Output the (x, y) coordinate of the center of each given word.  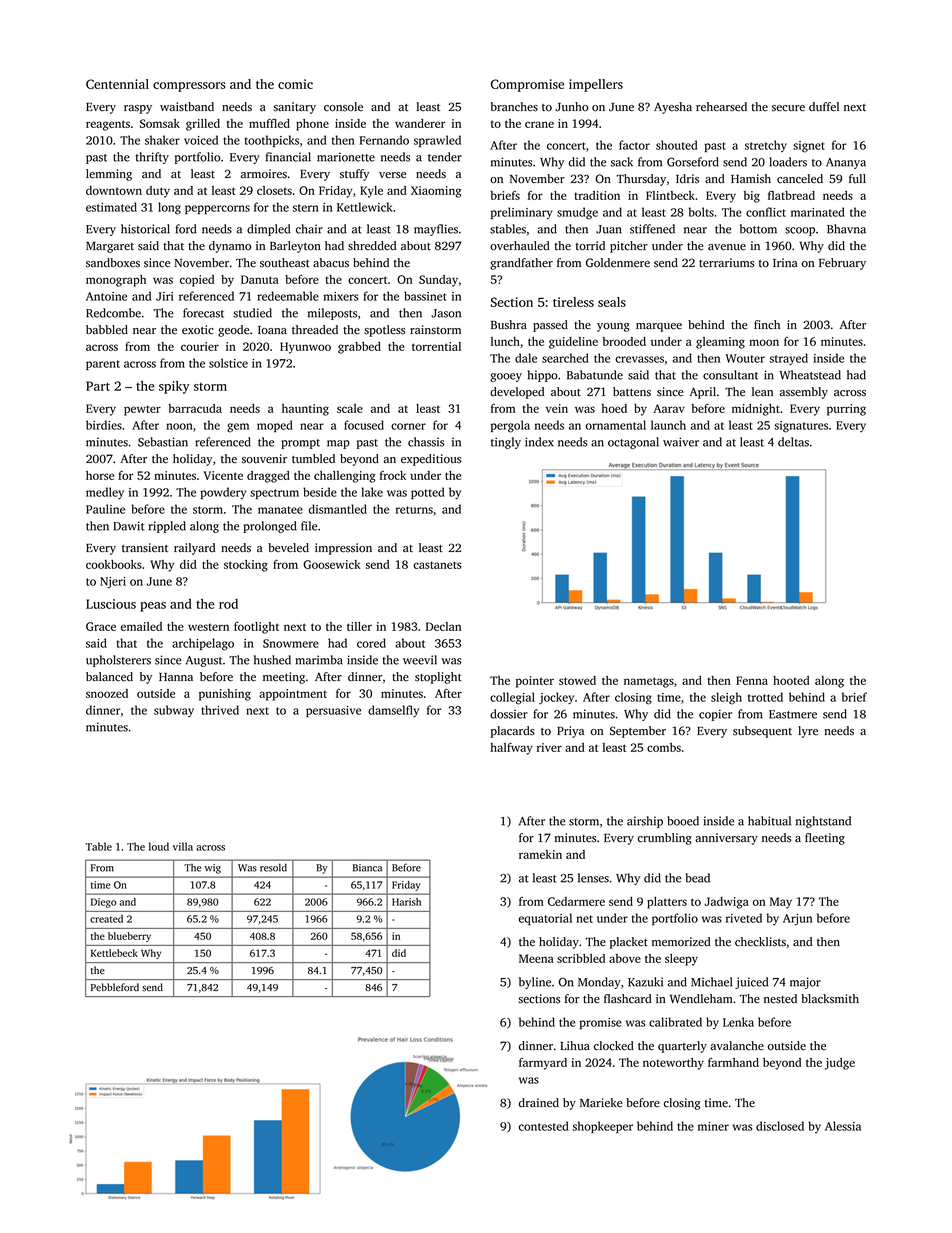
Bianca (367, 868)
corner (408, 426)
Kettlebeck (114, 953)
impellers (596, 85)
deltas (793, 442)
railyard (194, 549)
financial (288, 157)
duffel (824, 107)
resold (273, 867)
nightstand (823, 822)
